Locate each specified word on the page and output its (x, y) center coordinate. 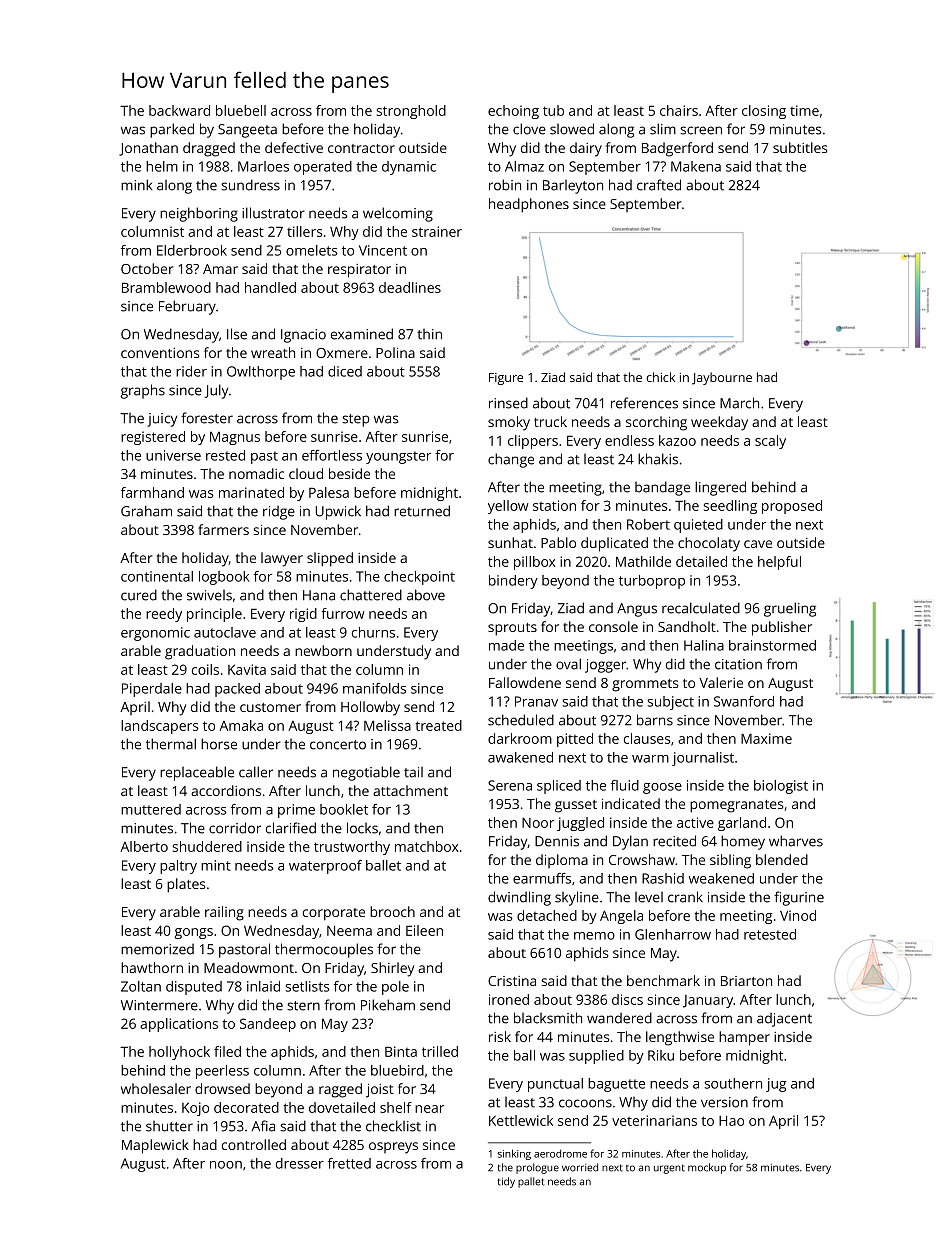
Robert (648, 524)
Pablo (558, 542)
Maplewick (155, 1146)
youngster (398, 457)
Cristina (512, 981)
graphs (142, 391)
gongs (194, 933)
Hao (731, 1121)
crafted (659, 185)
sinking (514, 1154)
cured (139, 595)
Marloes (263, 166)
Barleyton (573, 187)
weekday (719, 423)
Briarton (746, 981)
